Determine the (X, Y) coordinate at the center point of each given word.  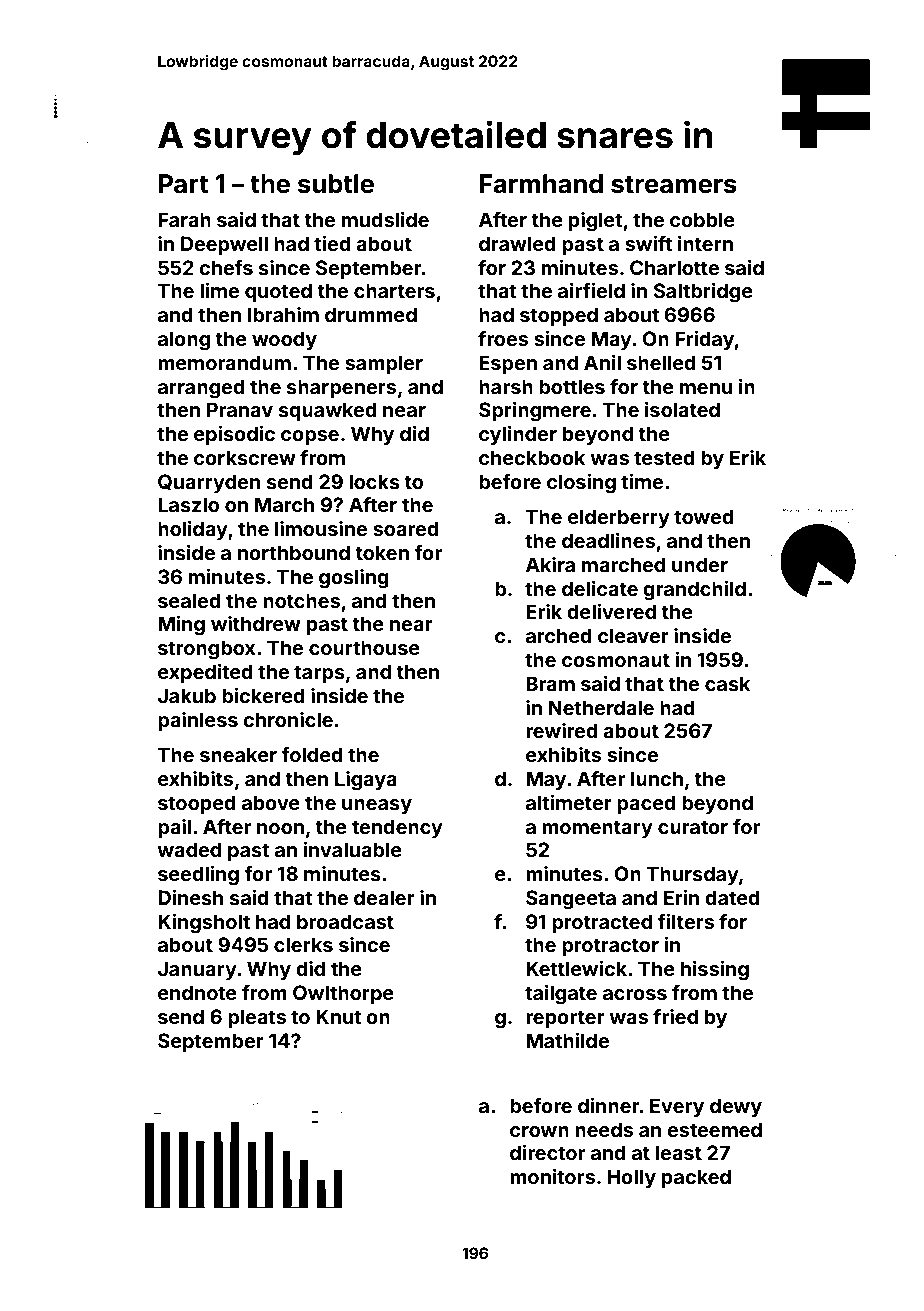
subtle (336, 184)
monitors (552, 1176)
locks (374, 481)
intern (705, 243)
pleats (257, 1018)
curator (693, 827)
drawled (517, 243)
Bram (550, 683)
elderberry (619, 518)
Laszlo (188, 504)
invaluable (352, 849)
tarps (319, 674)
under (700, 564)
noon (280, 828)
